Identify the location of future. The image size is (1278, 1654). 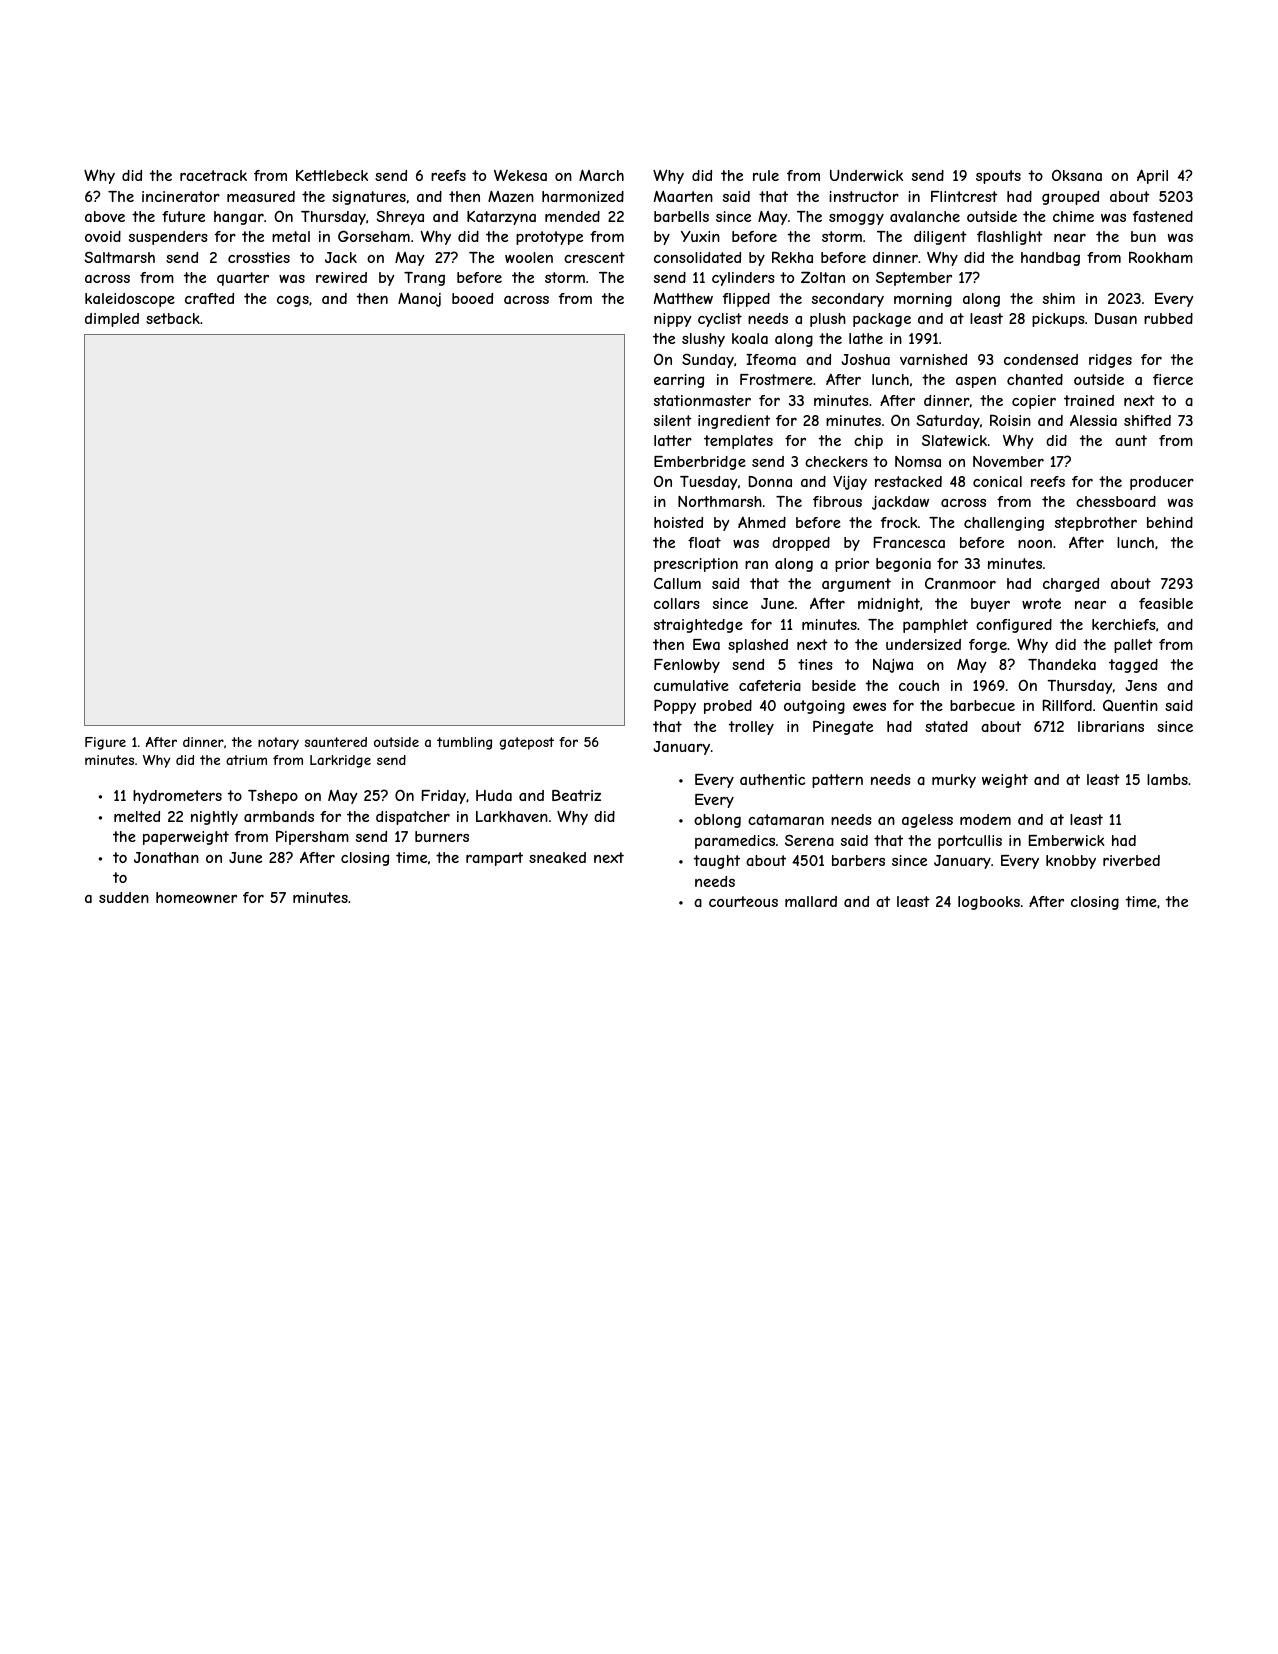
(183, 216).
